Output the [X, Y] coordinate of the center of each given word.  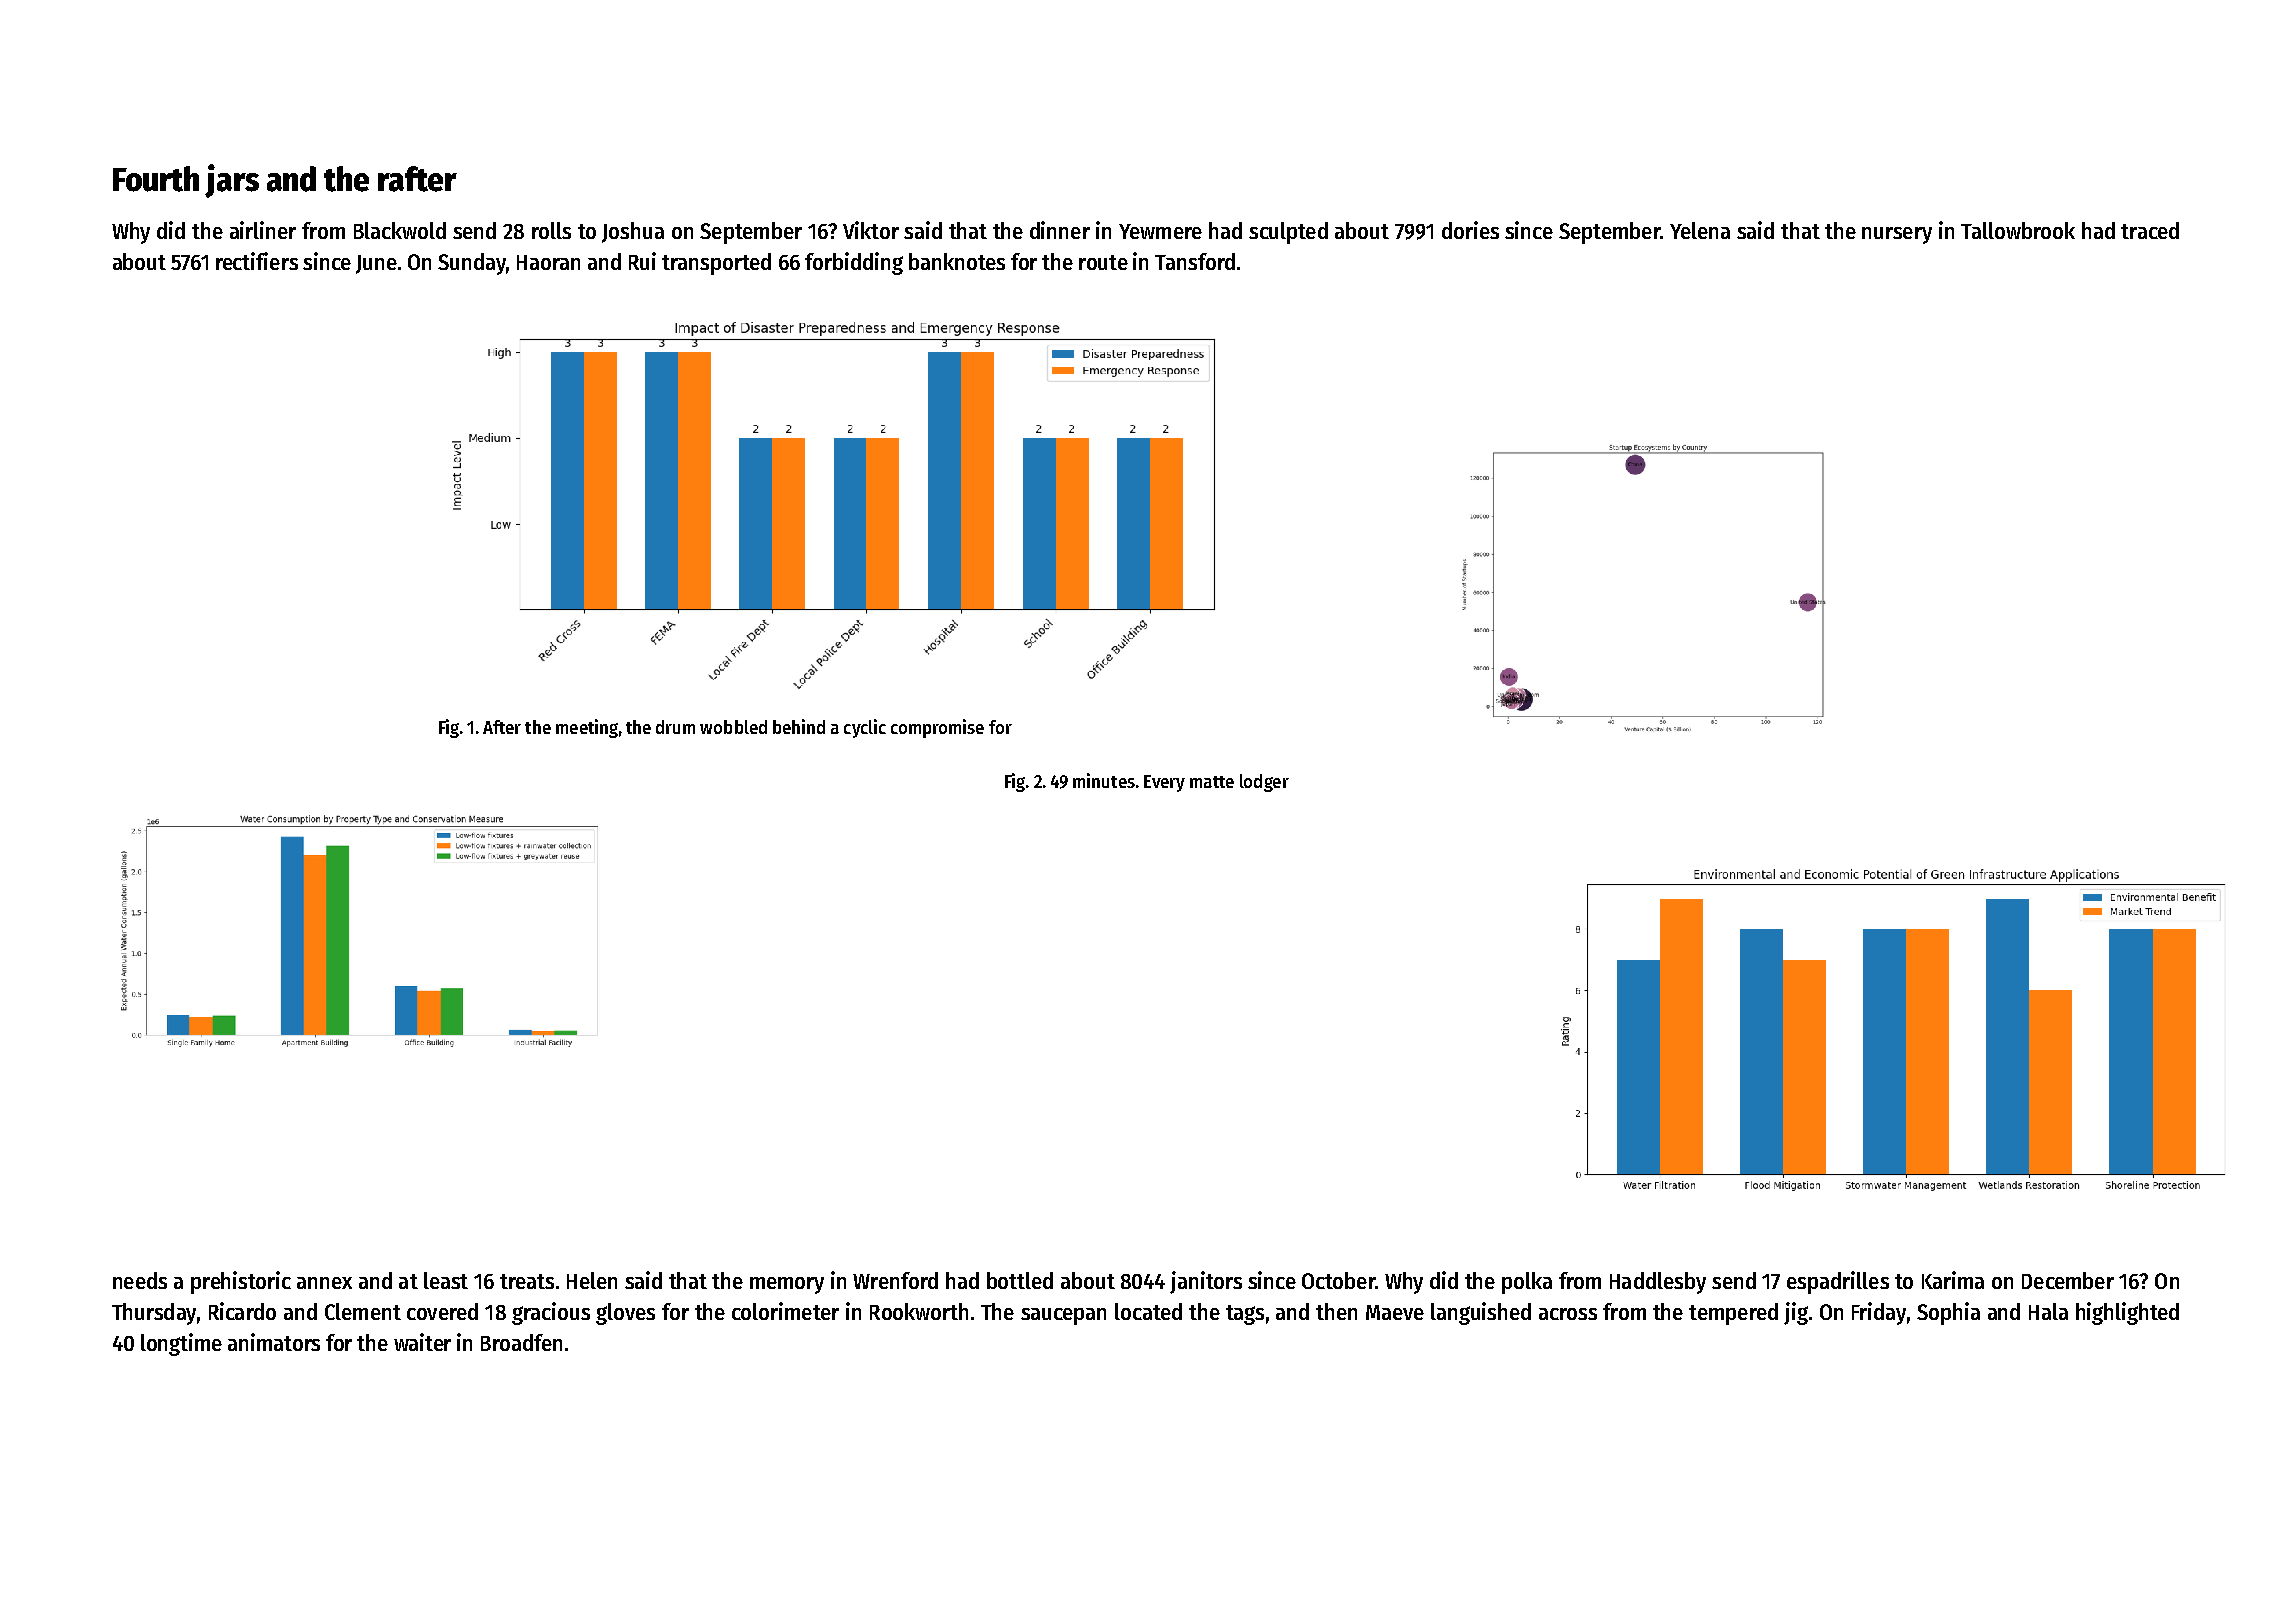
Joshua [633, 232]
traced [2150, 230]
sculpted [1288, 233]
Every [1164, 783]
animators [274, 1342]
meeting [587, 728]
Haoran [548, 262]
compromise [937, 728]
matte [1212, 782]
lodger [1264, 783]
